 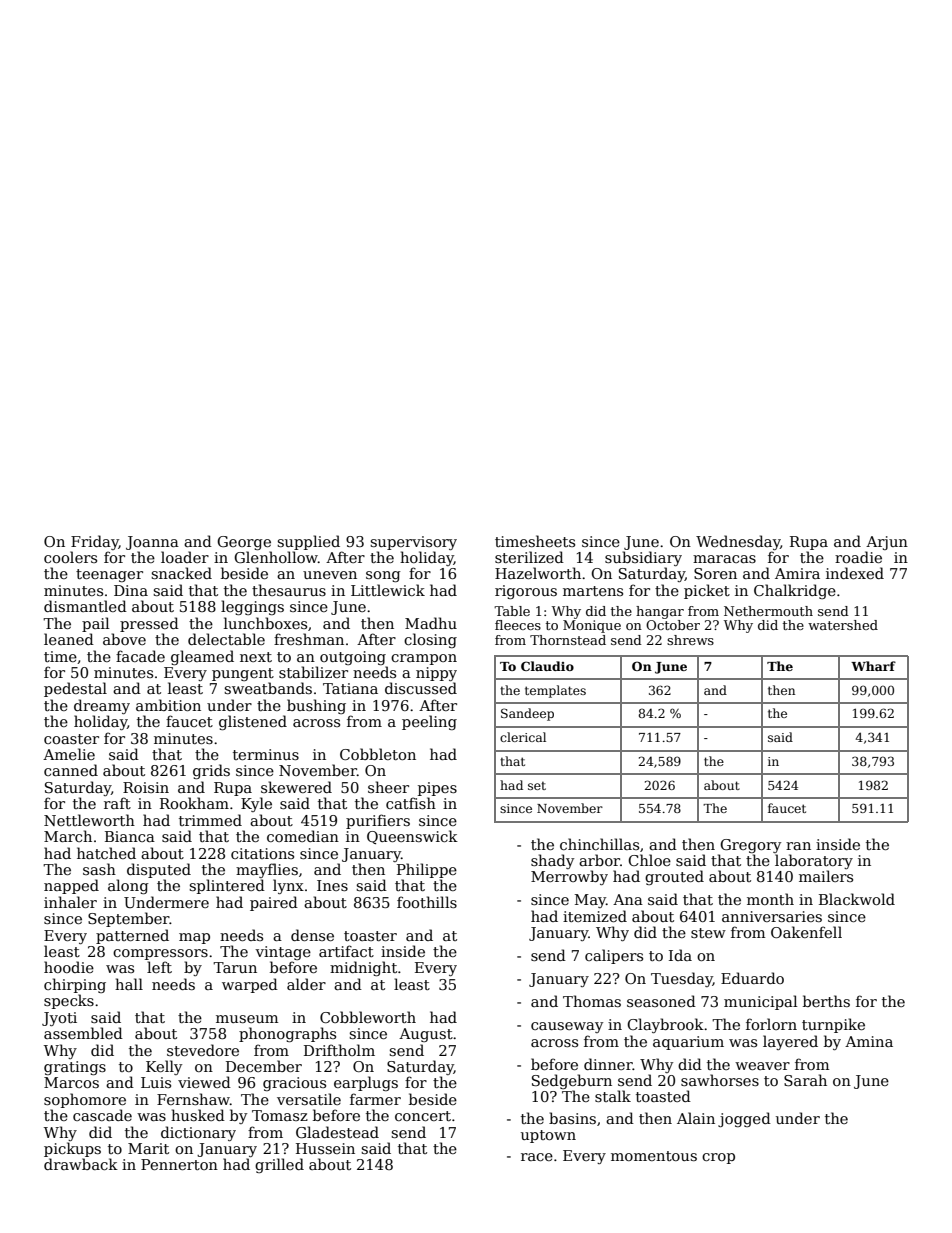 What do you see at coordinates (85, 1100) in the page?
I see `sophomore` at bounding box center [85, 1100].
